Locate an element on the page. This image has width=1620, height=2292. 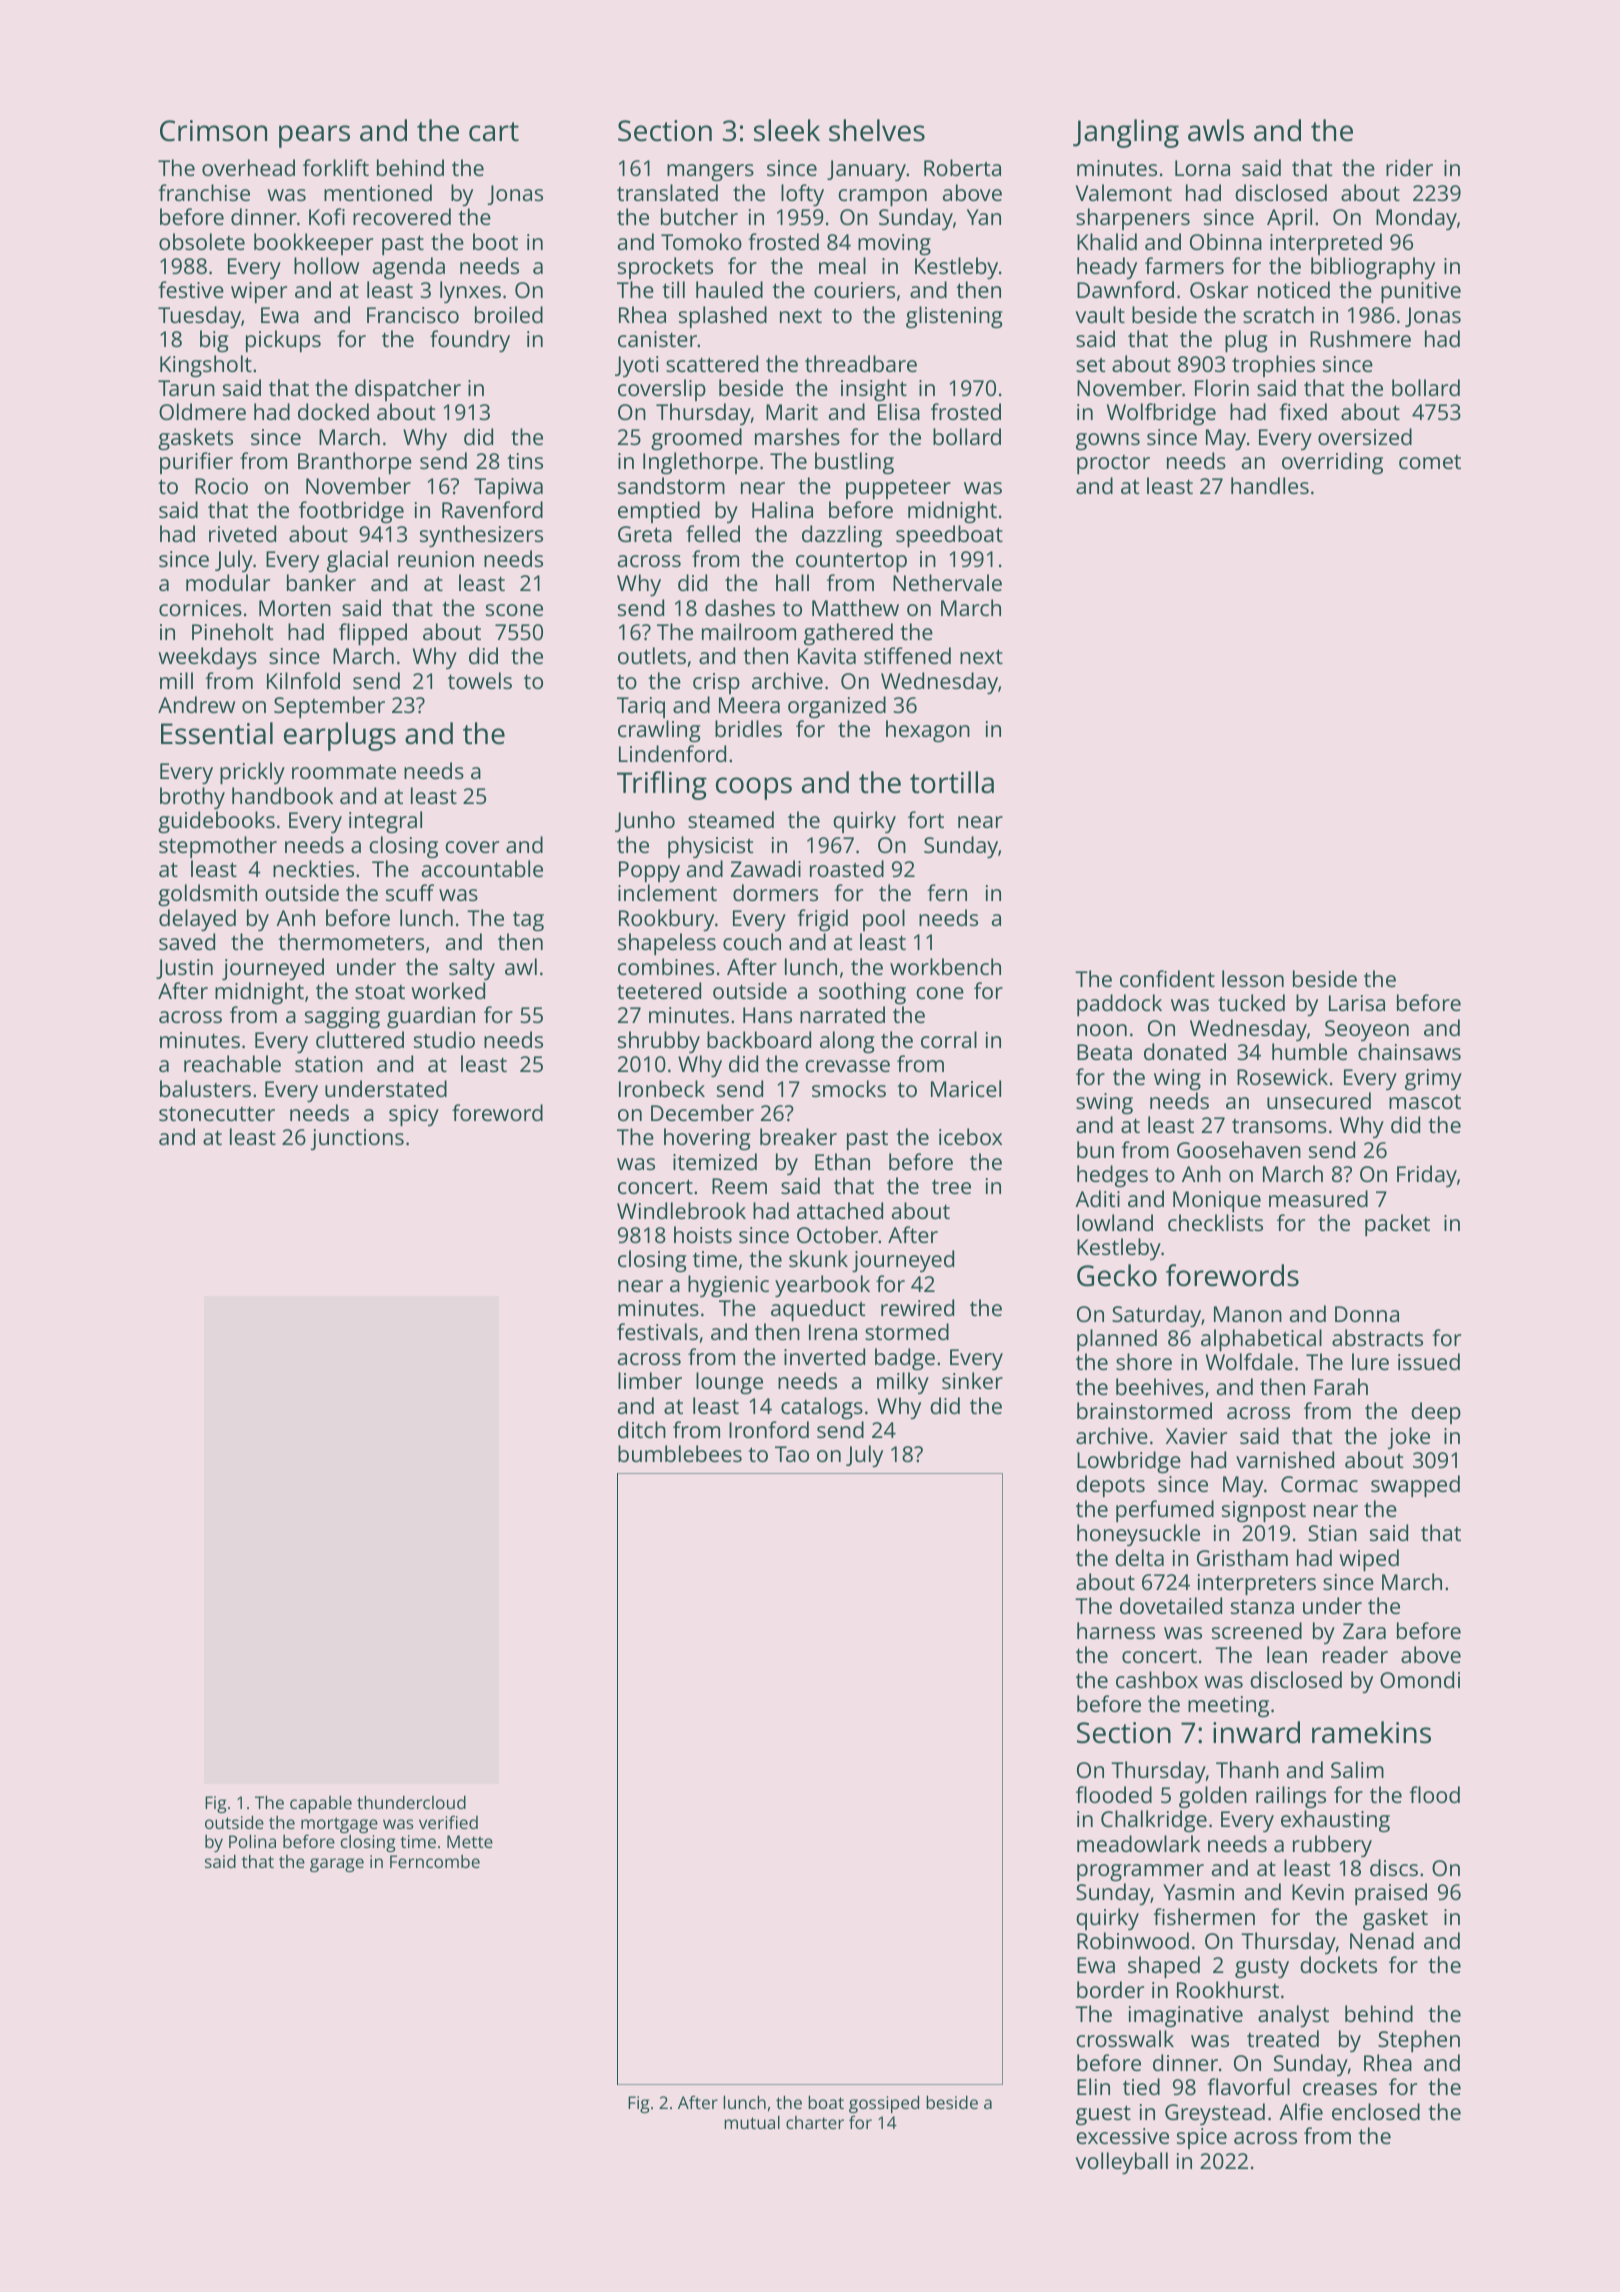
shelves is located at coordinates (877, 130).
